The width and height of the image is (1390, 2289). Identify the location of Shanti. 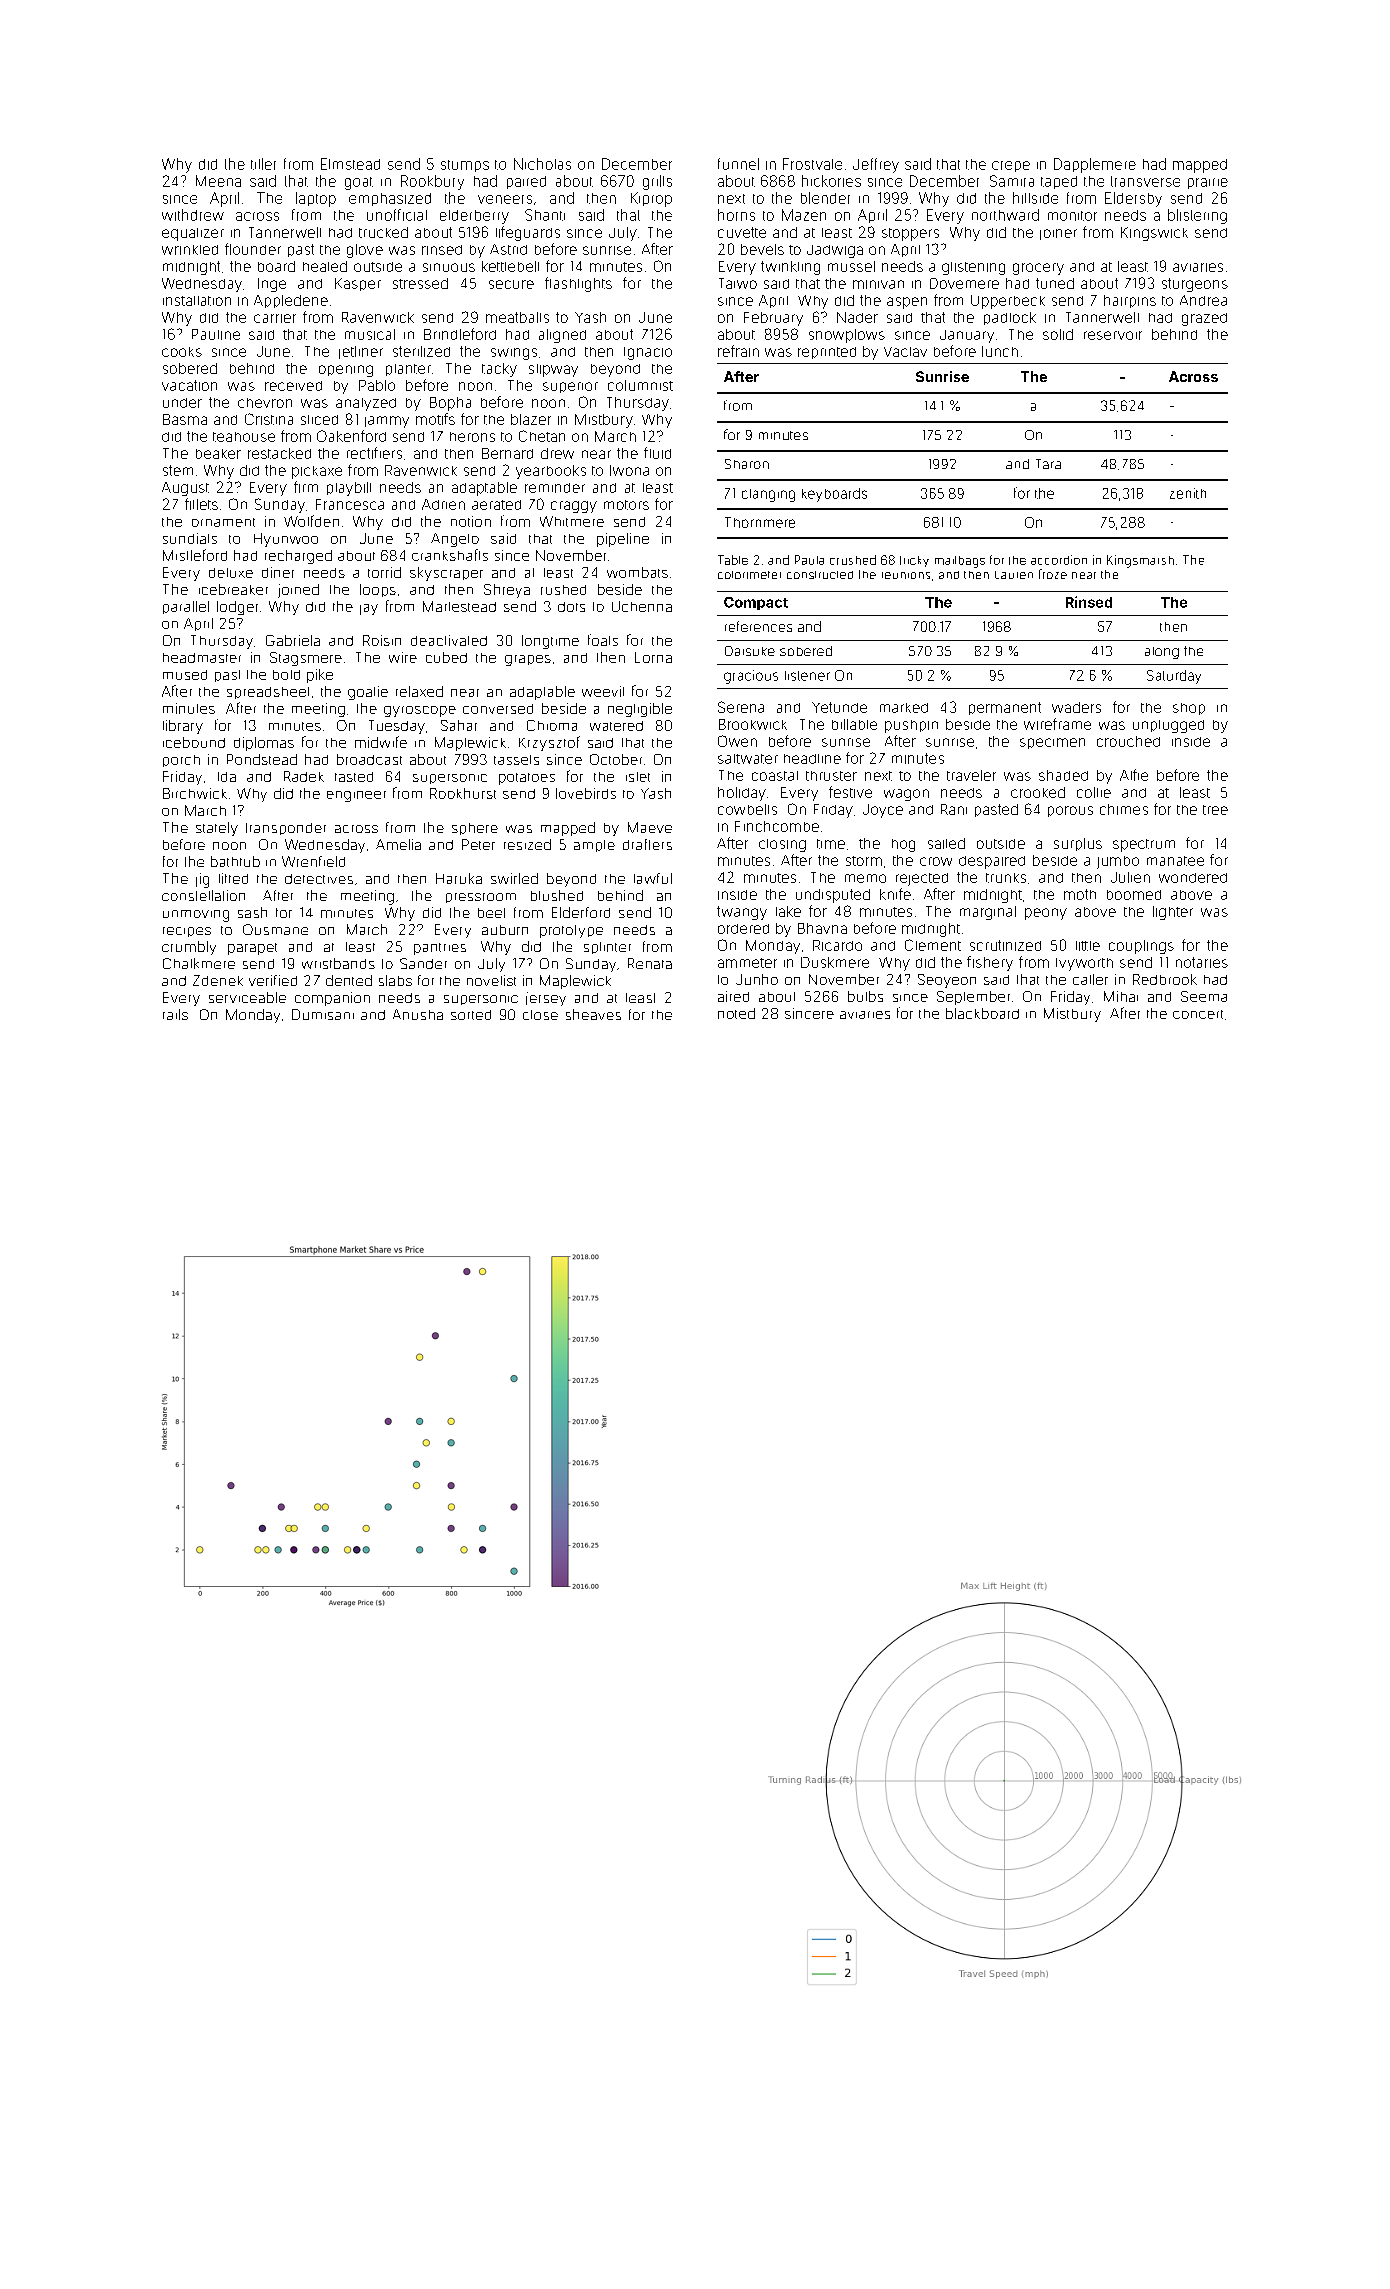
(545, 215).
